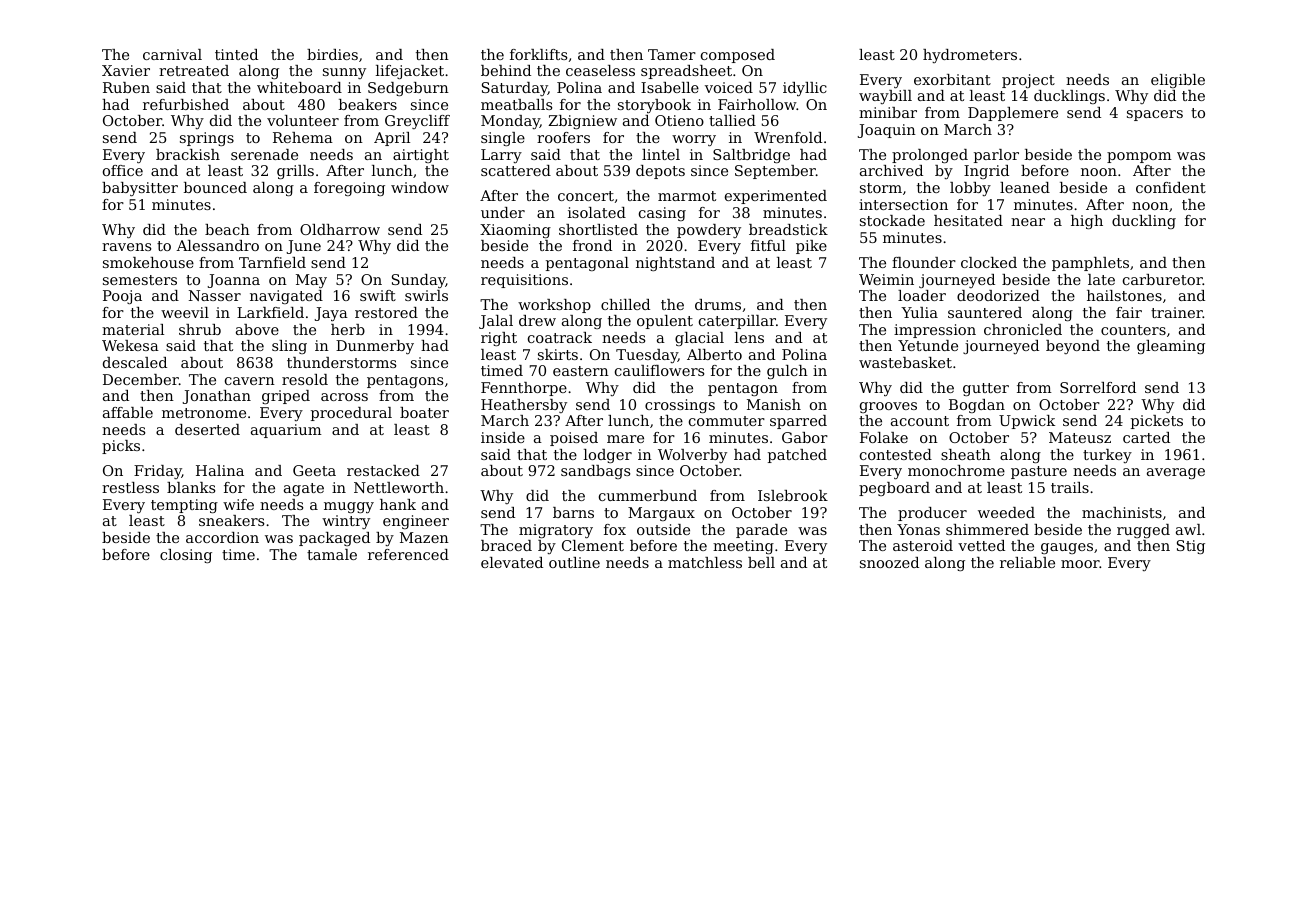 The height and width of the screenshot is (924, 1308). What do you see at coordinates (186, 556) in the screenshot?
I see `closing` at bounding box center [186, 556].
